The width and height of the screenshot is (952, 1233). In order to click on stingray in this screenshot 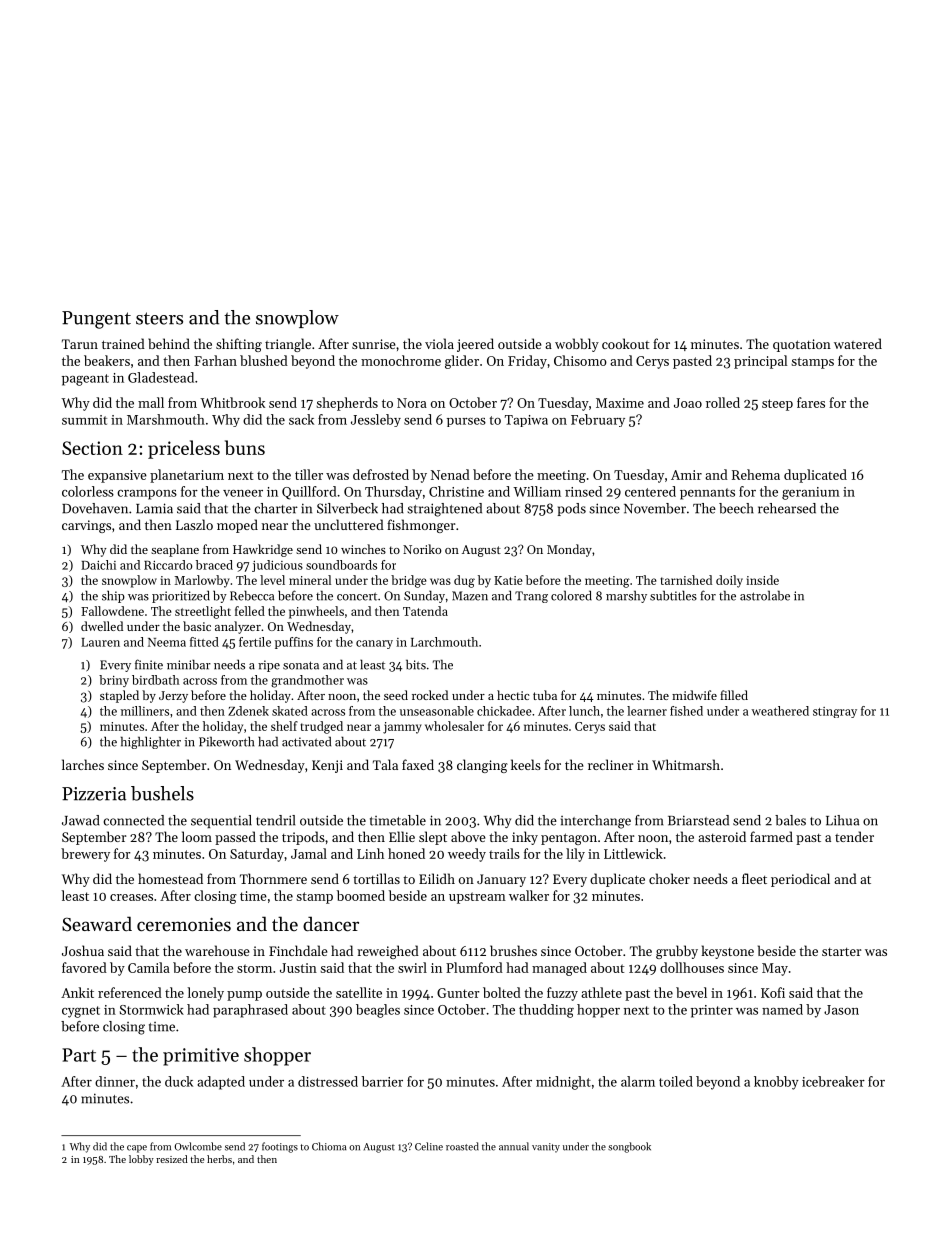, I will do `click(835, 712)`.
